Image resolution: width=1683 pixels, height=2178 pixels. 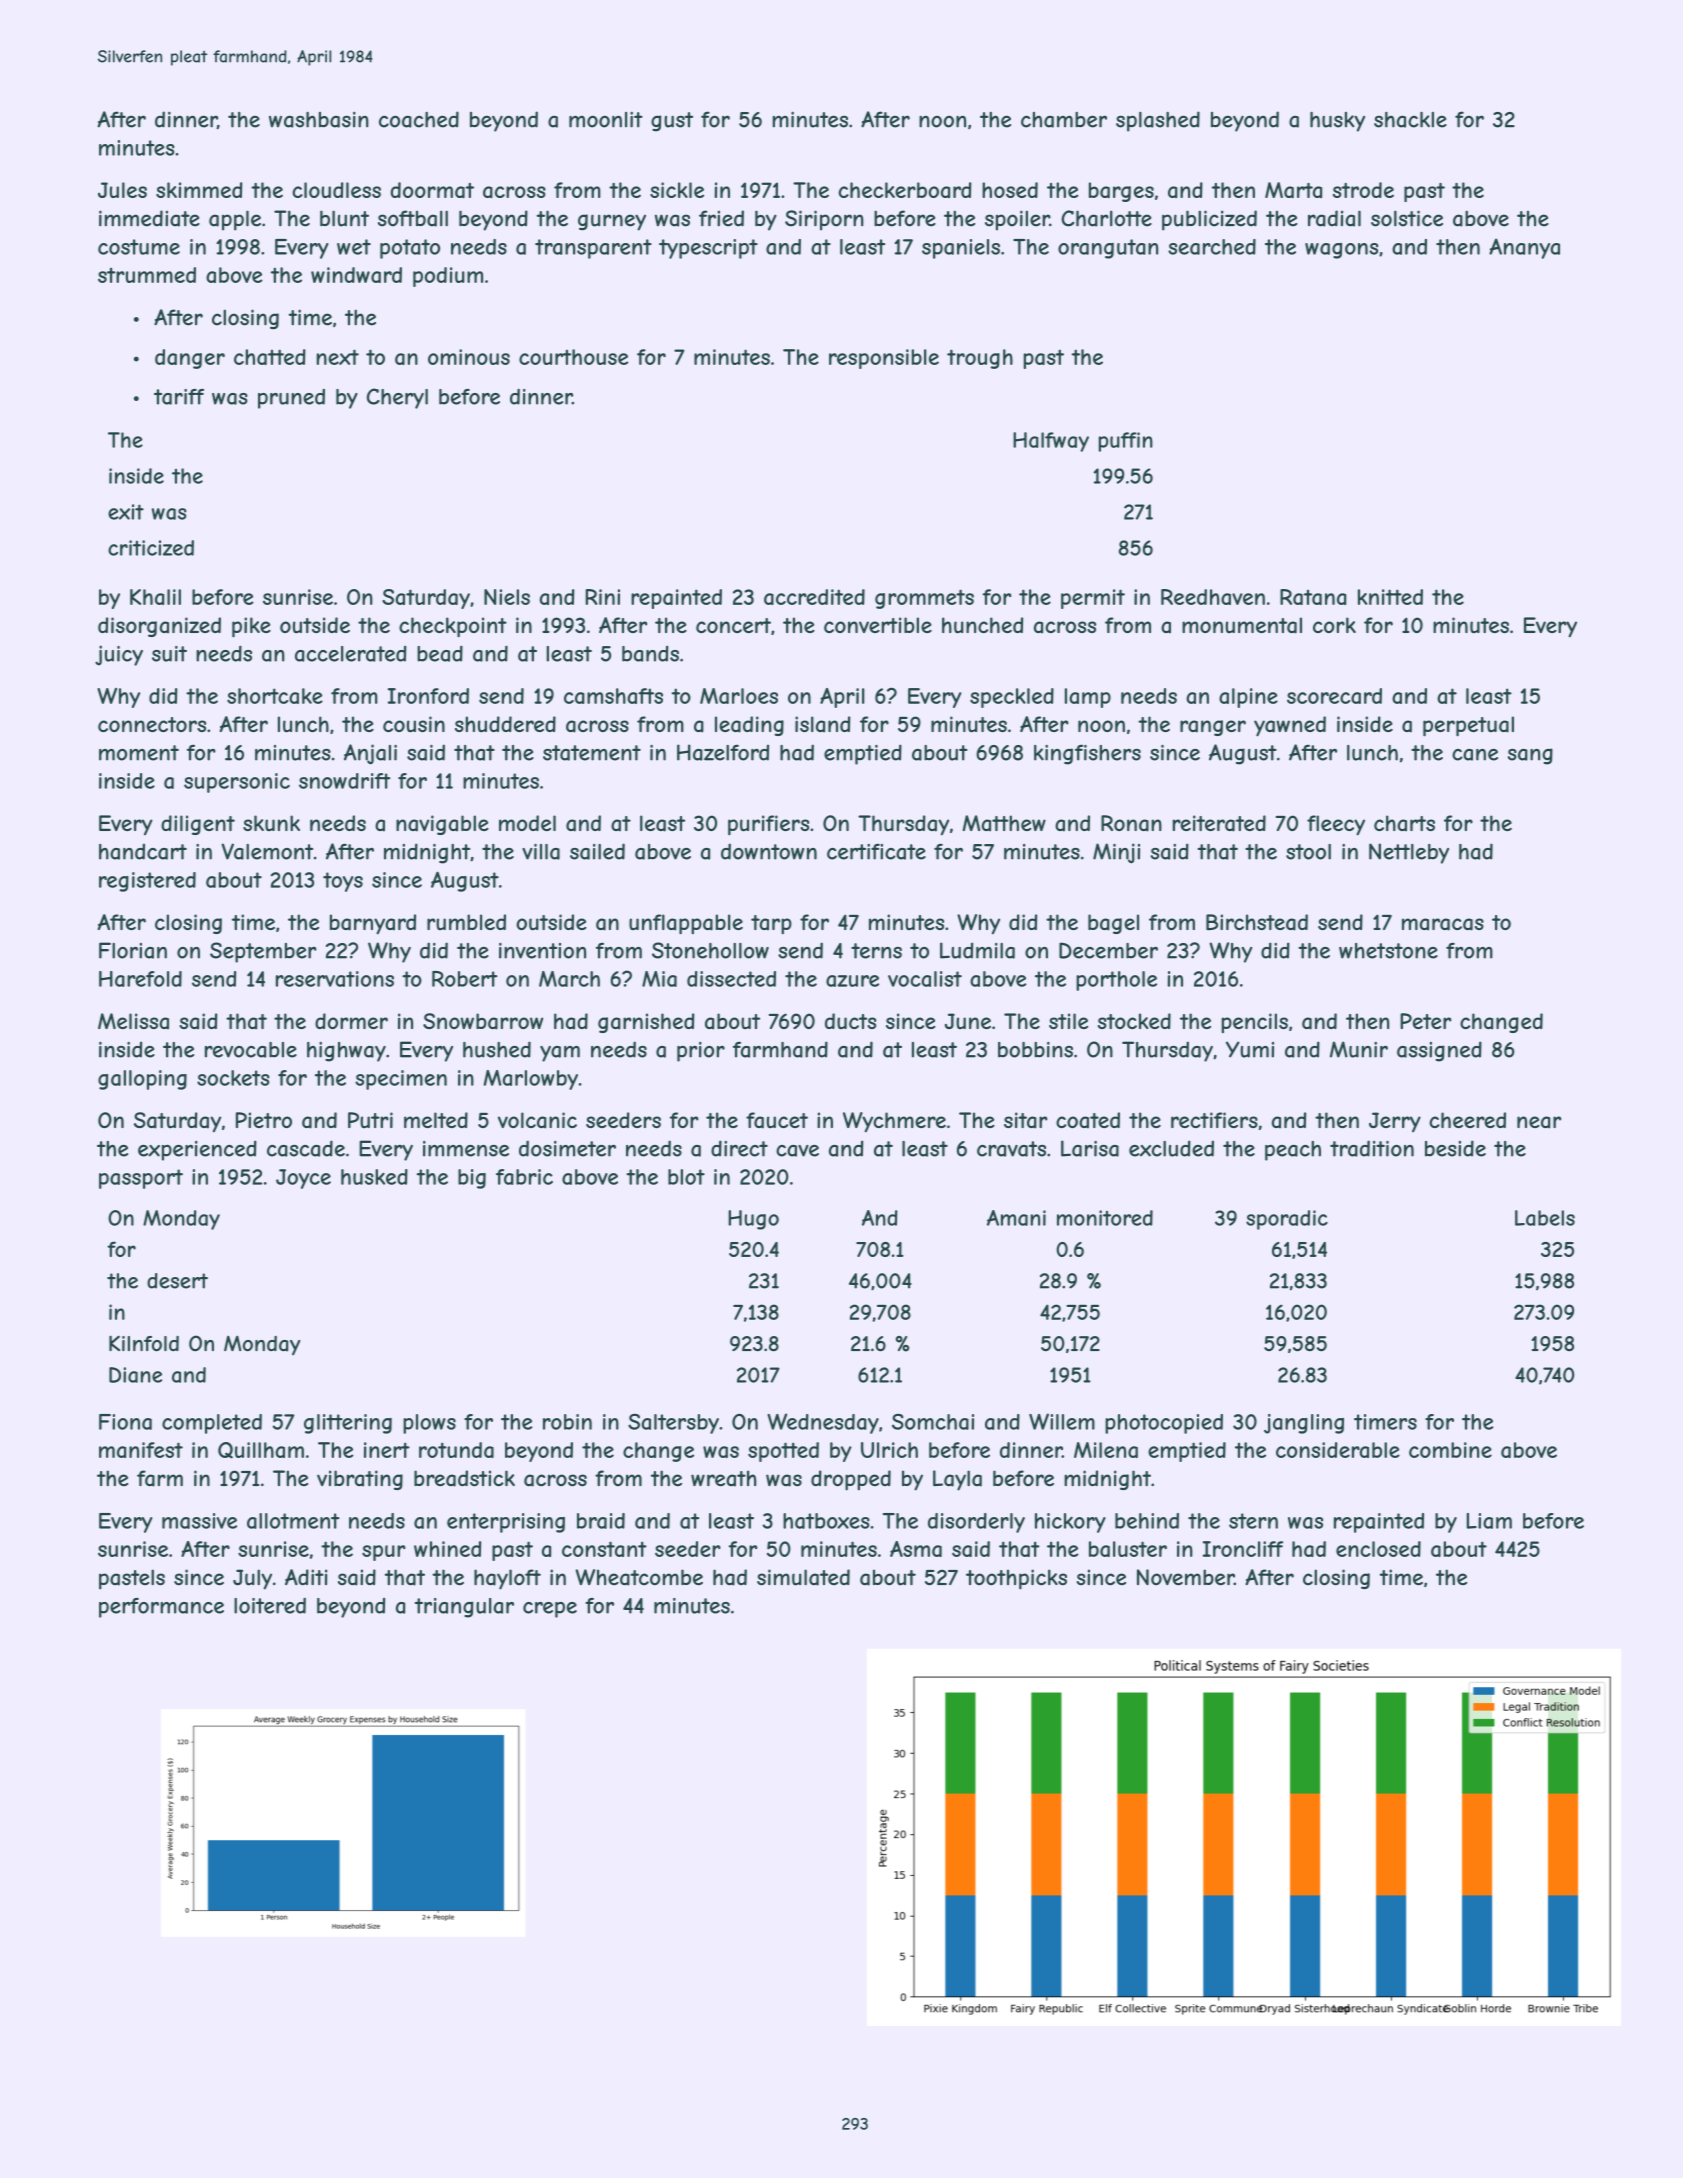 I want to click on performance, so click(x=161, y=1608).
